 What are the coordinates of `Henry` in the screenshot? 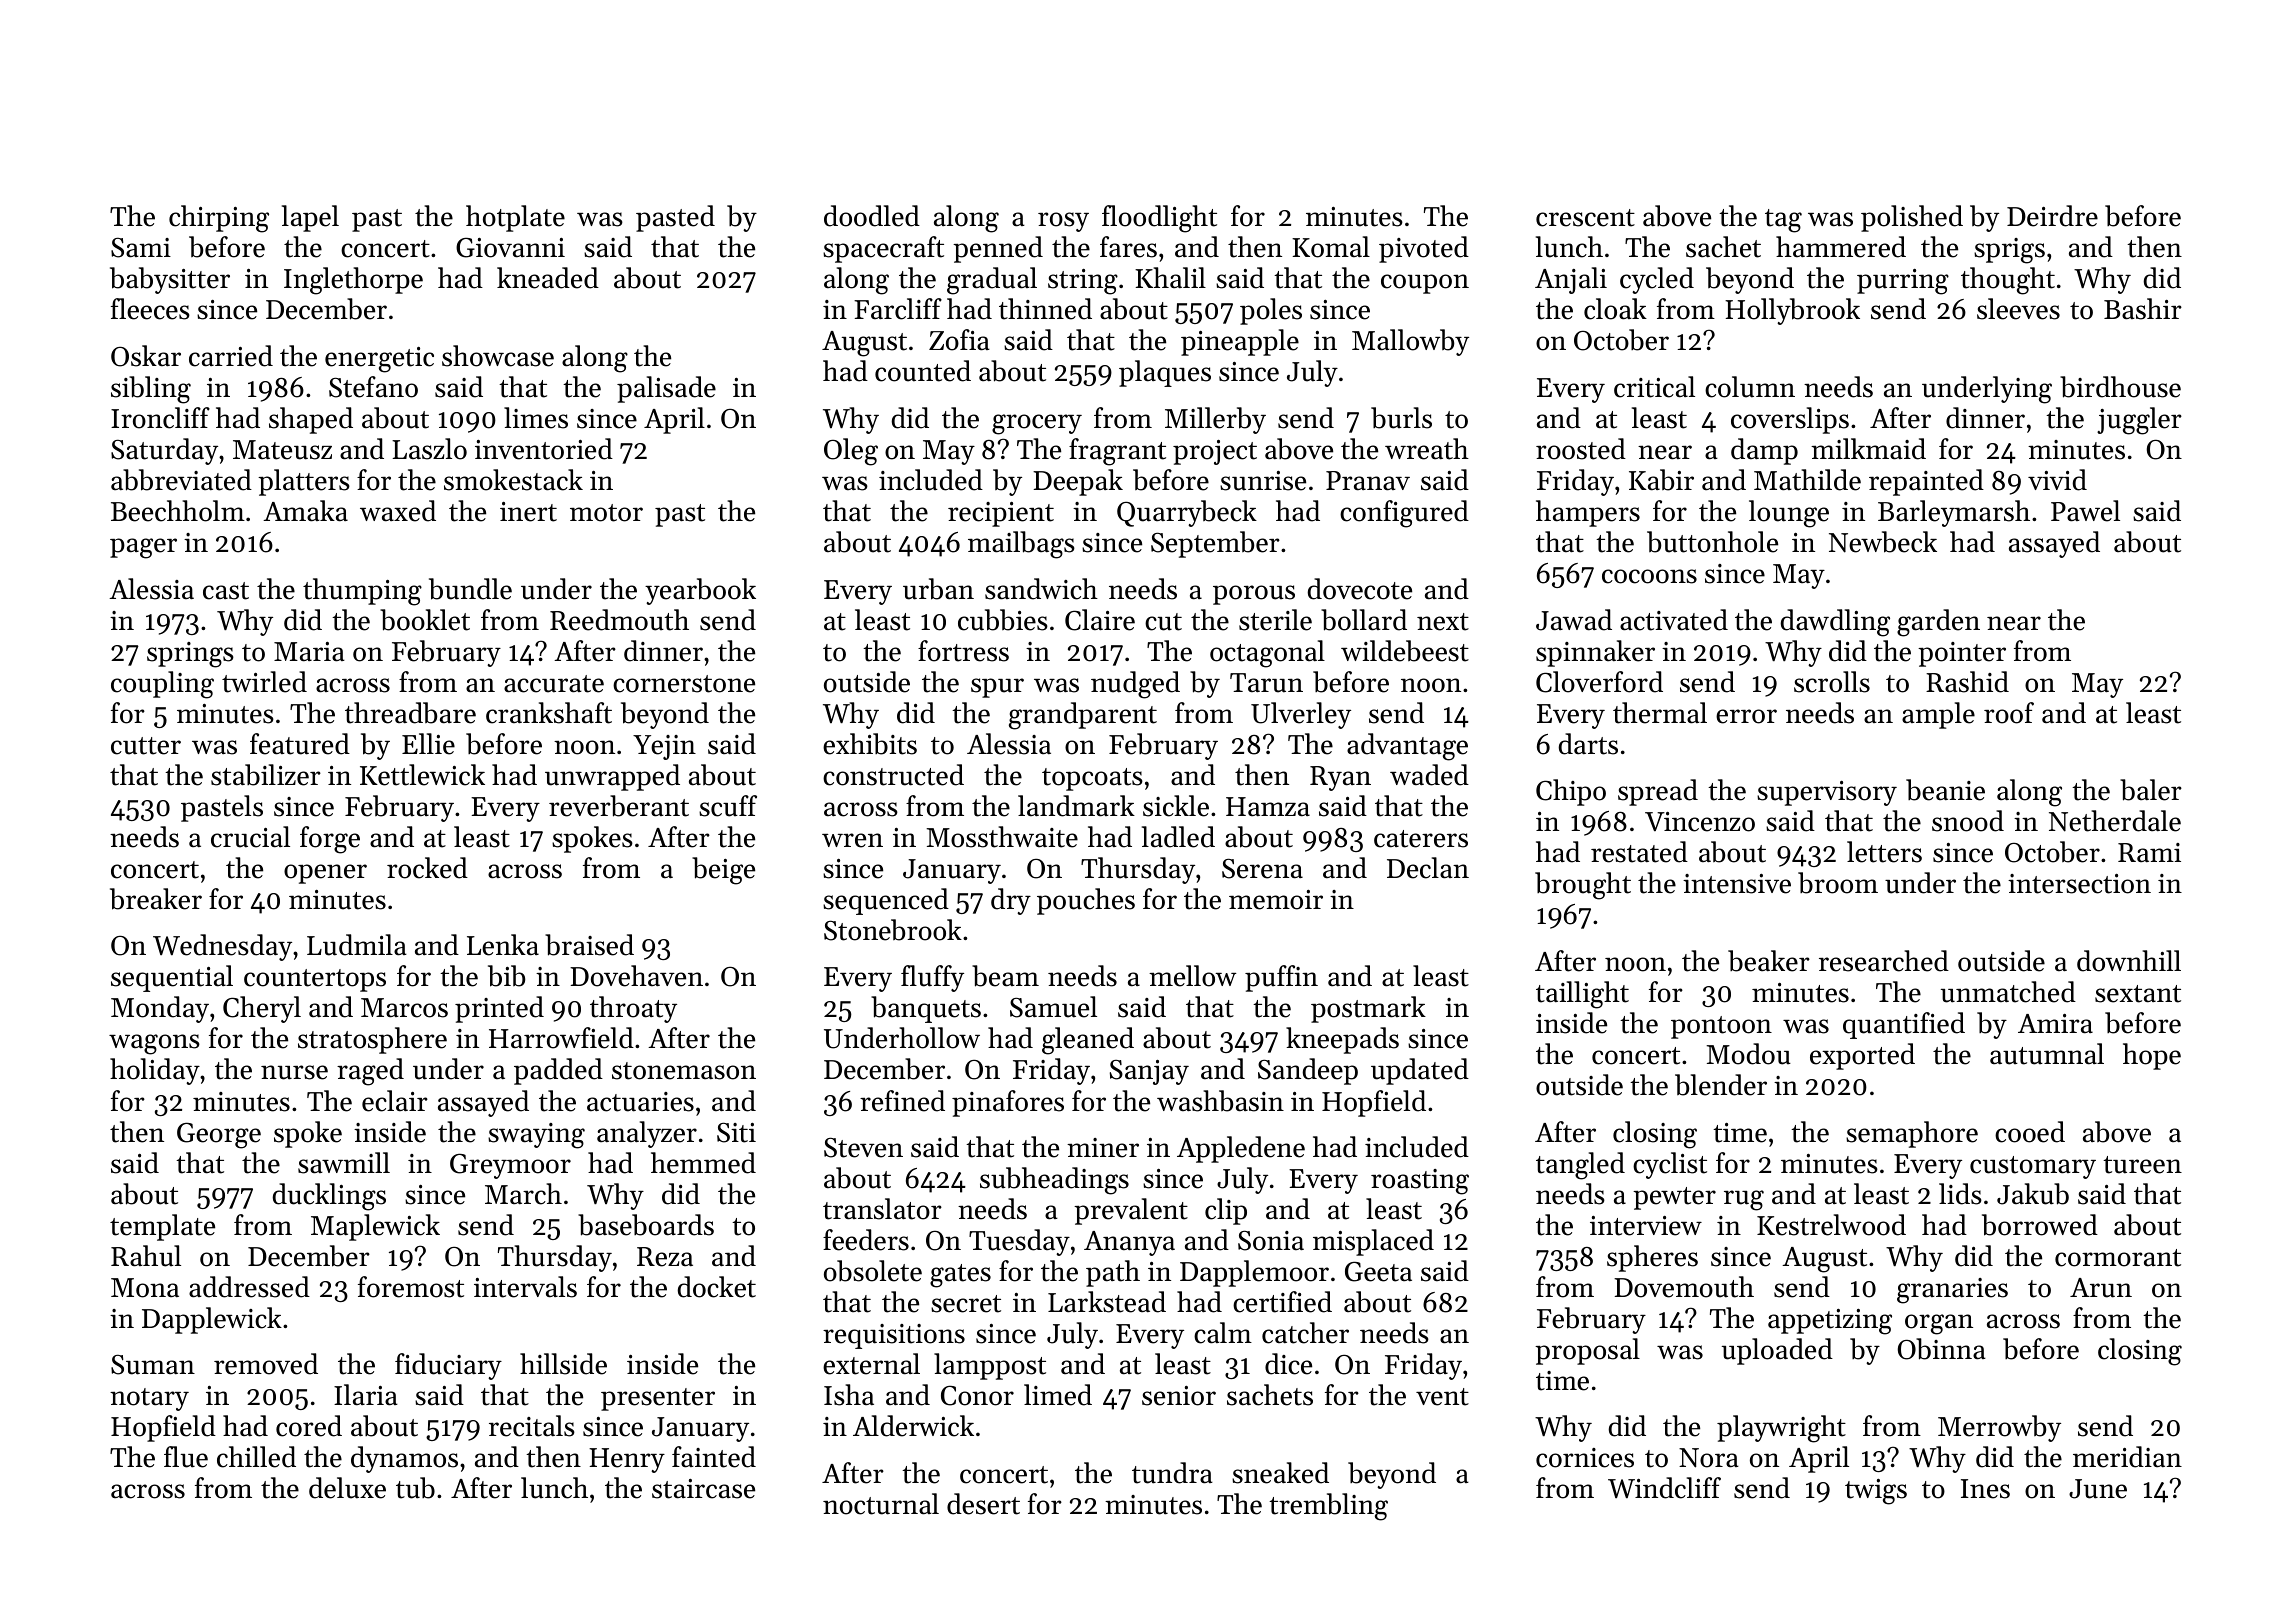 It's located at (627, 1460).
